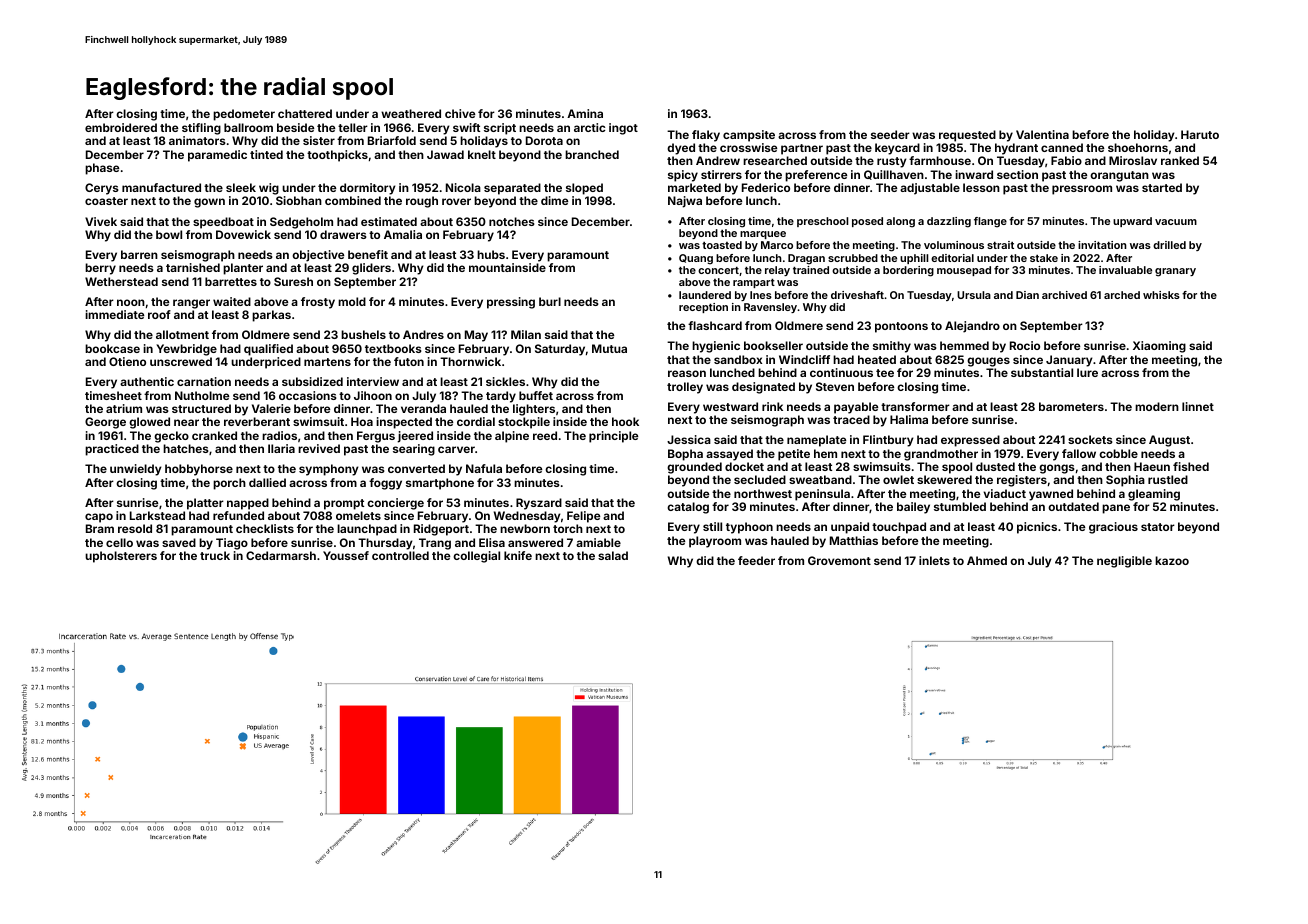 This image has width=1308, height=924. What do you see at coordinates (1200, 134) in the image?
I see `Haruto` at bounding box center [1200, 134].
